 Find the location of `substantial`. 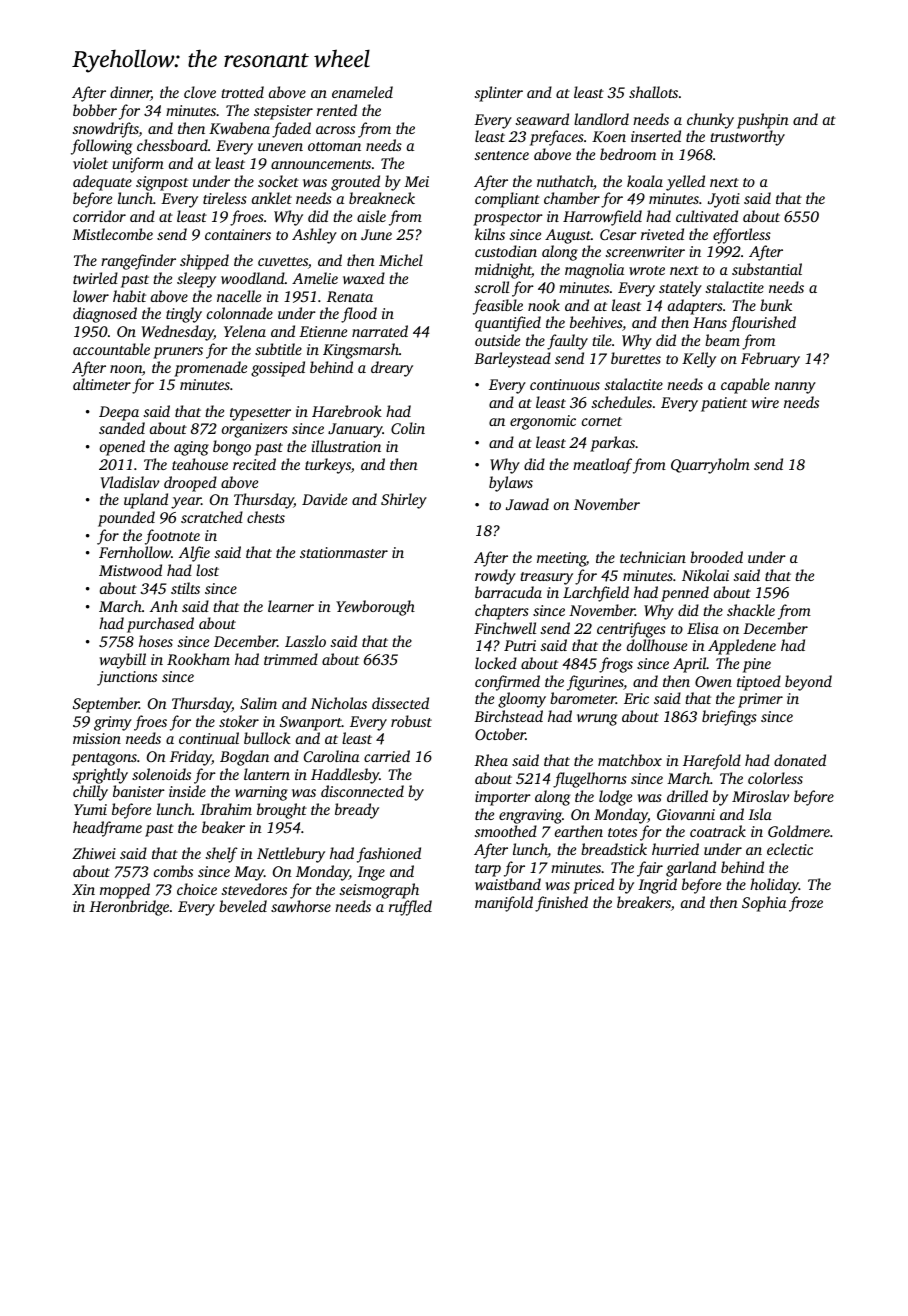

substantial is located at coordinates (767, 269).
